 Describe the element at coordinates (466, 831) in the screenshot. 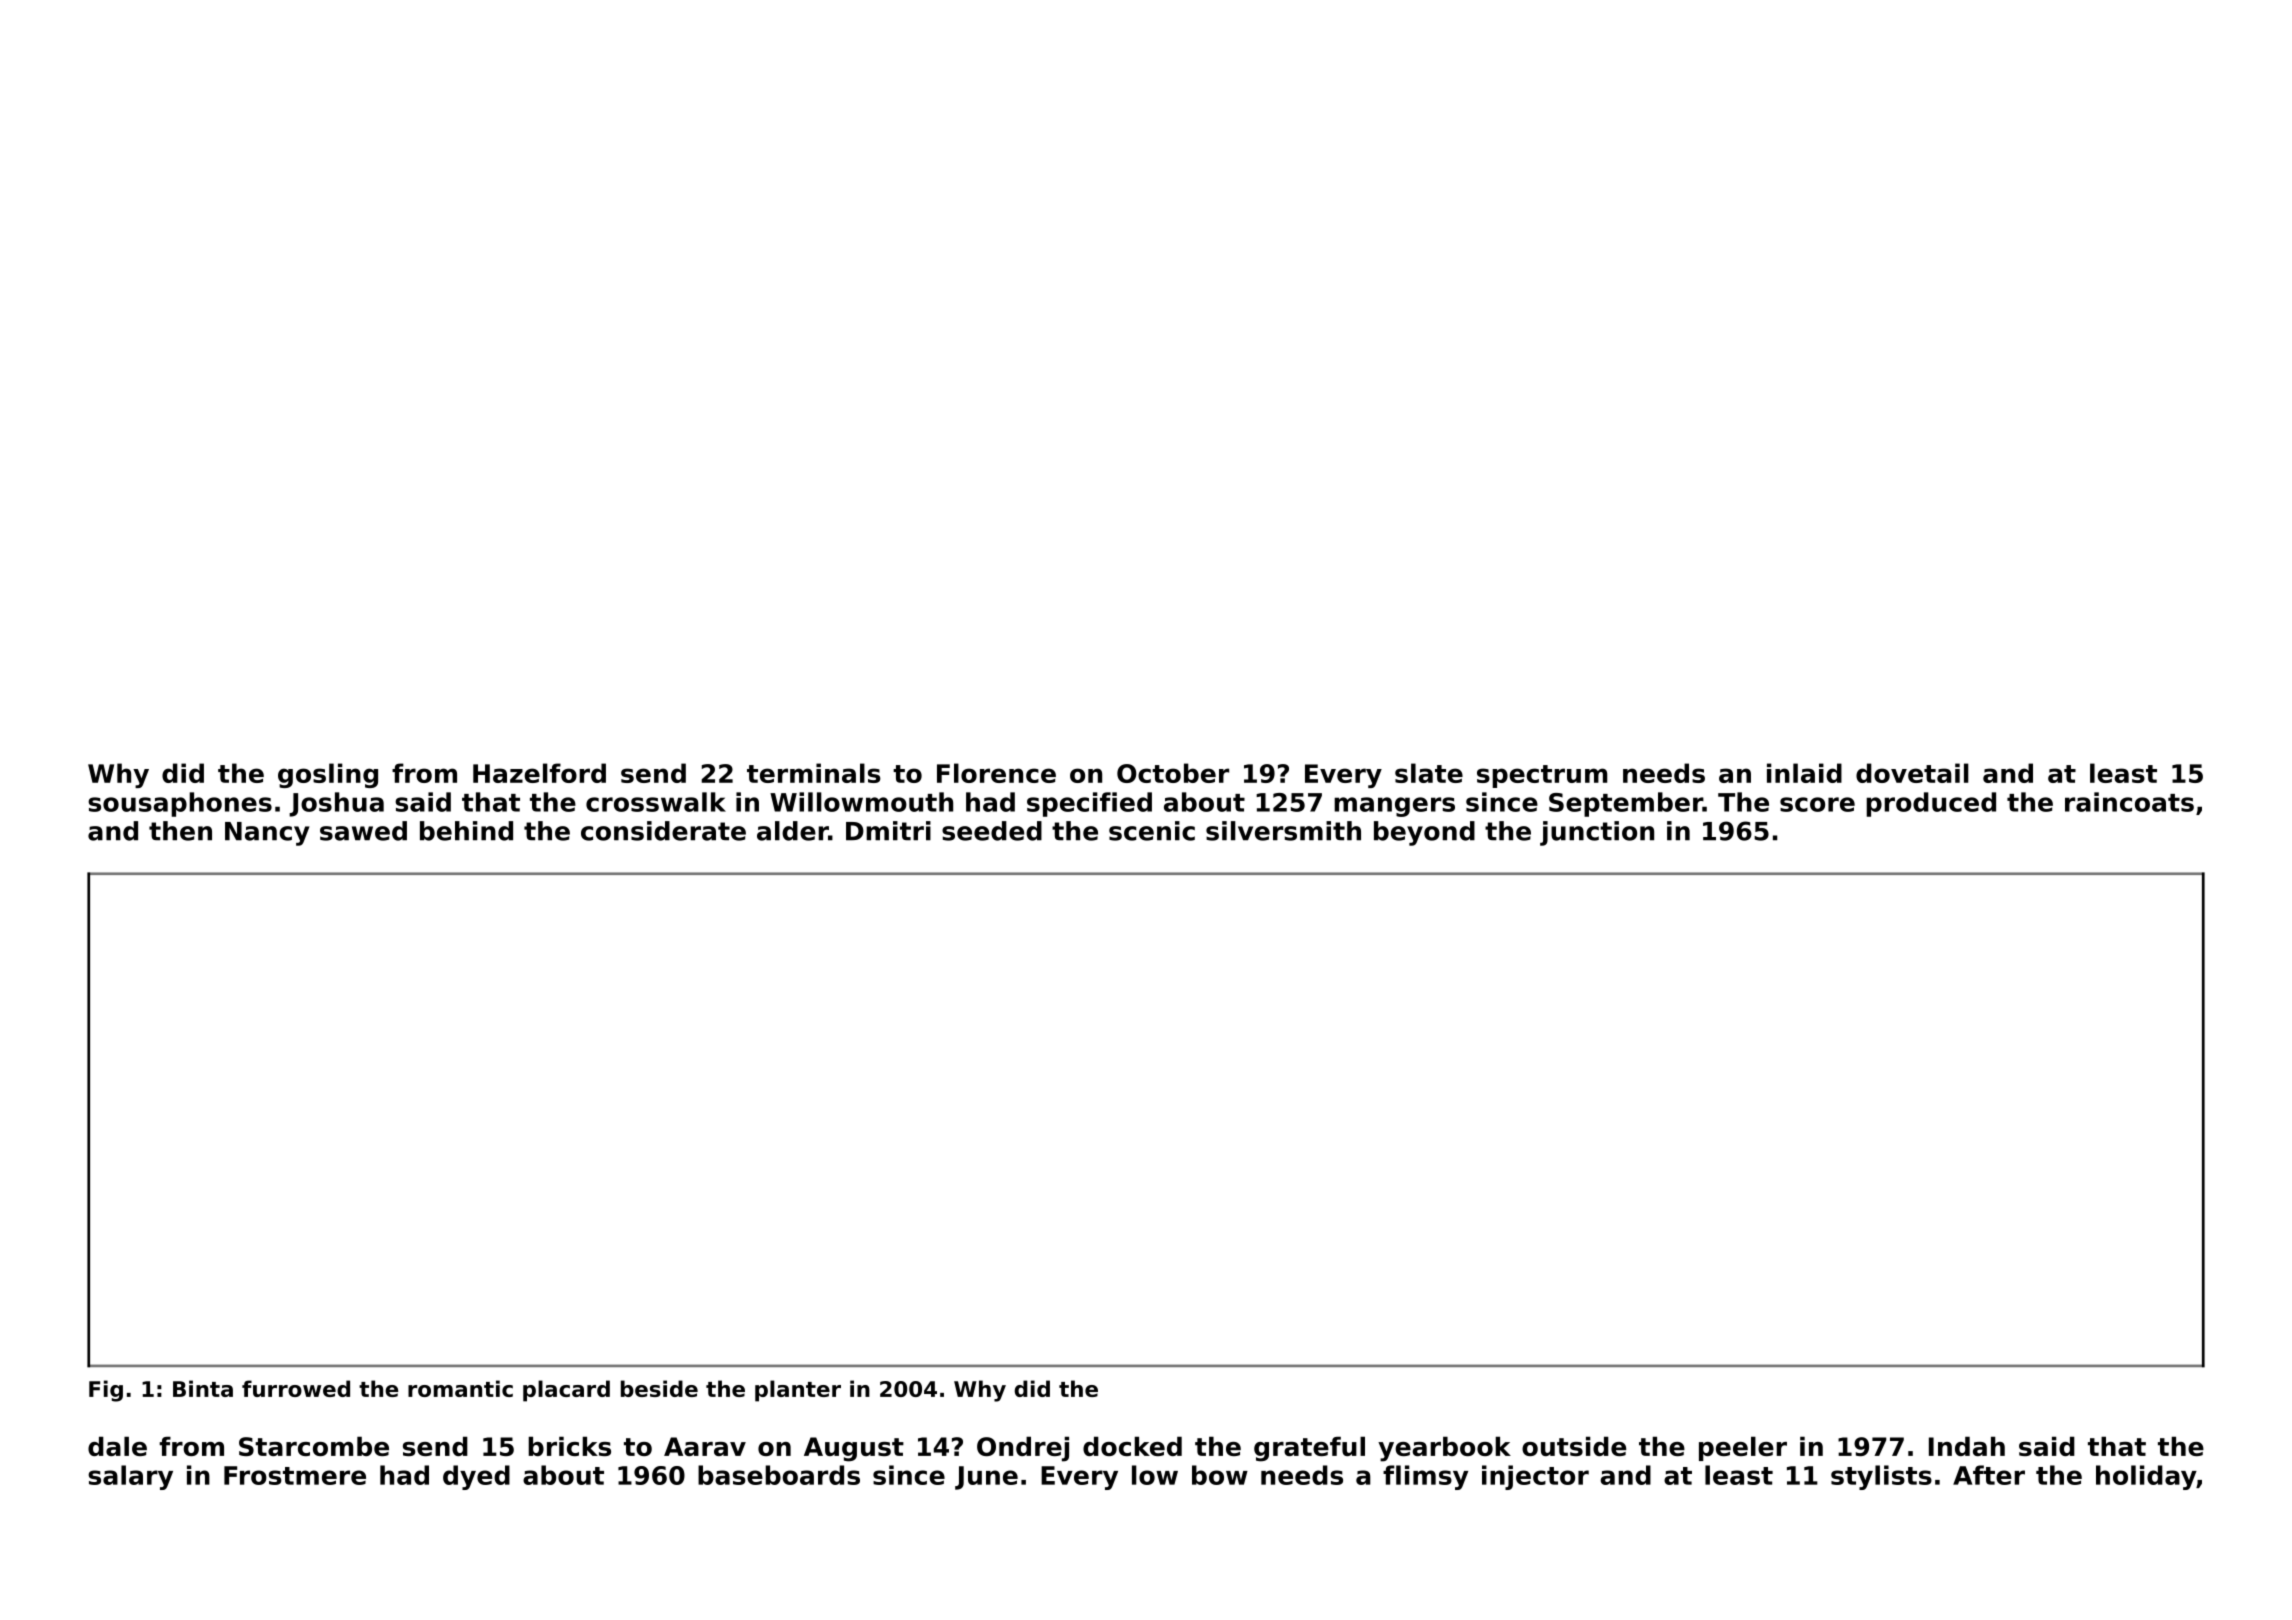

I see `behind` at that location.
